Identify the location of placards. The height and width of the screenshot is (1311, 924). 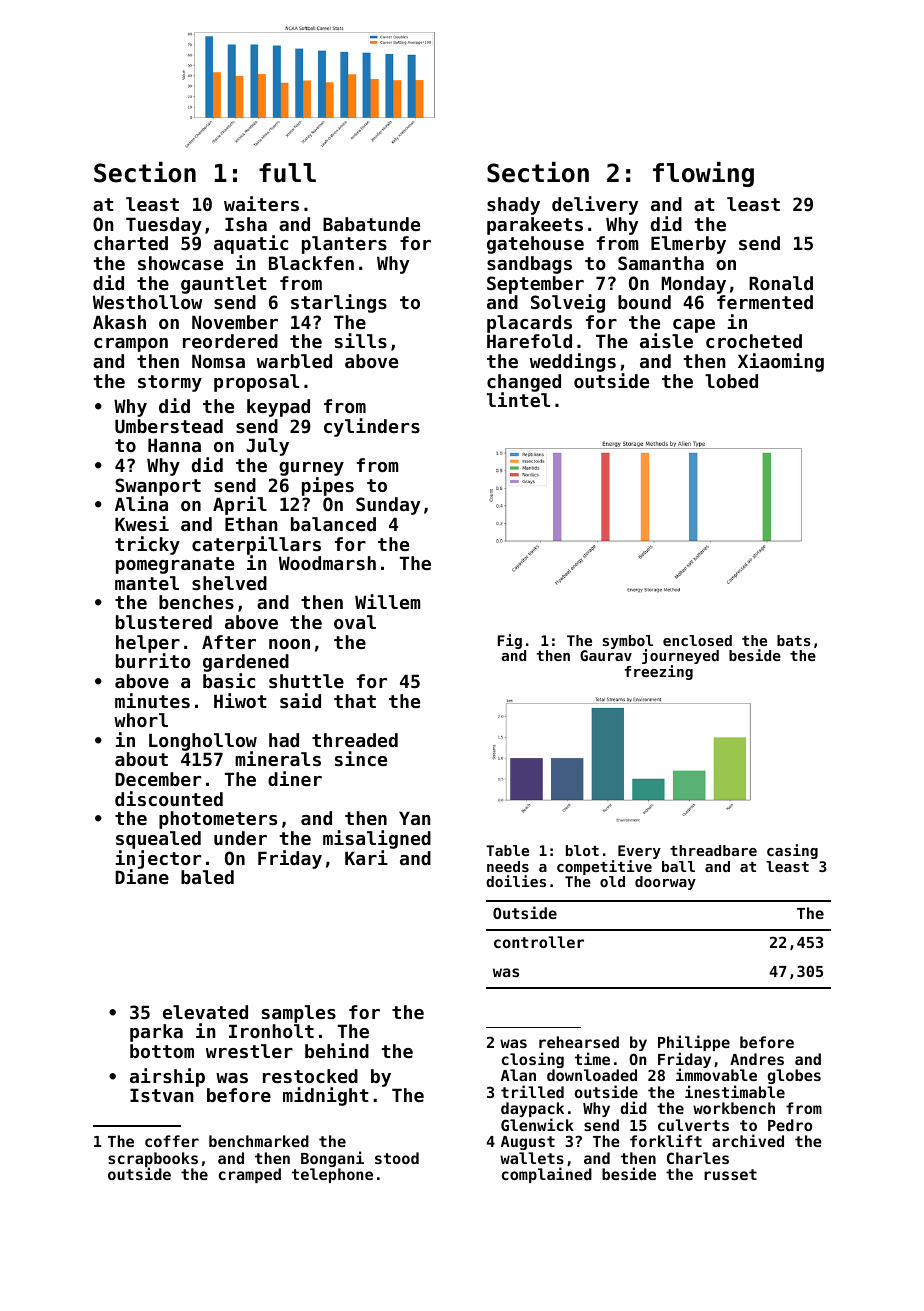
(529, 324).
